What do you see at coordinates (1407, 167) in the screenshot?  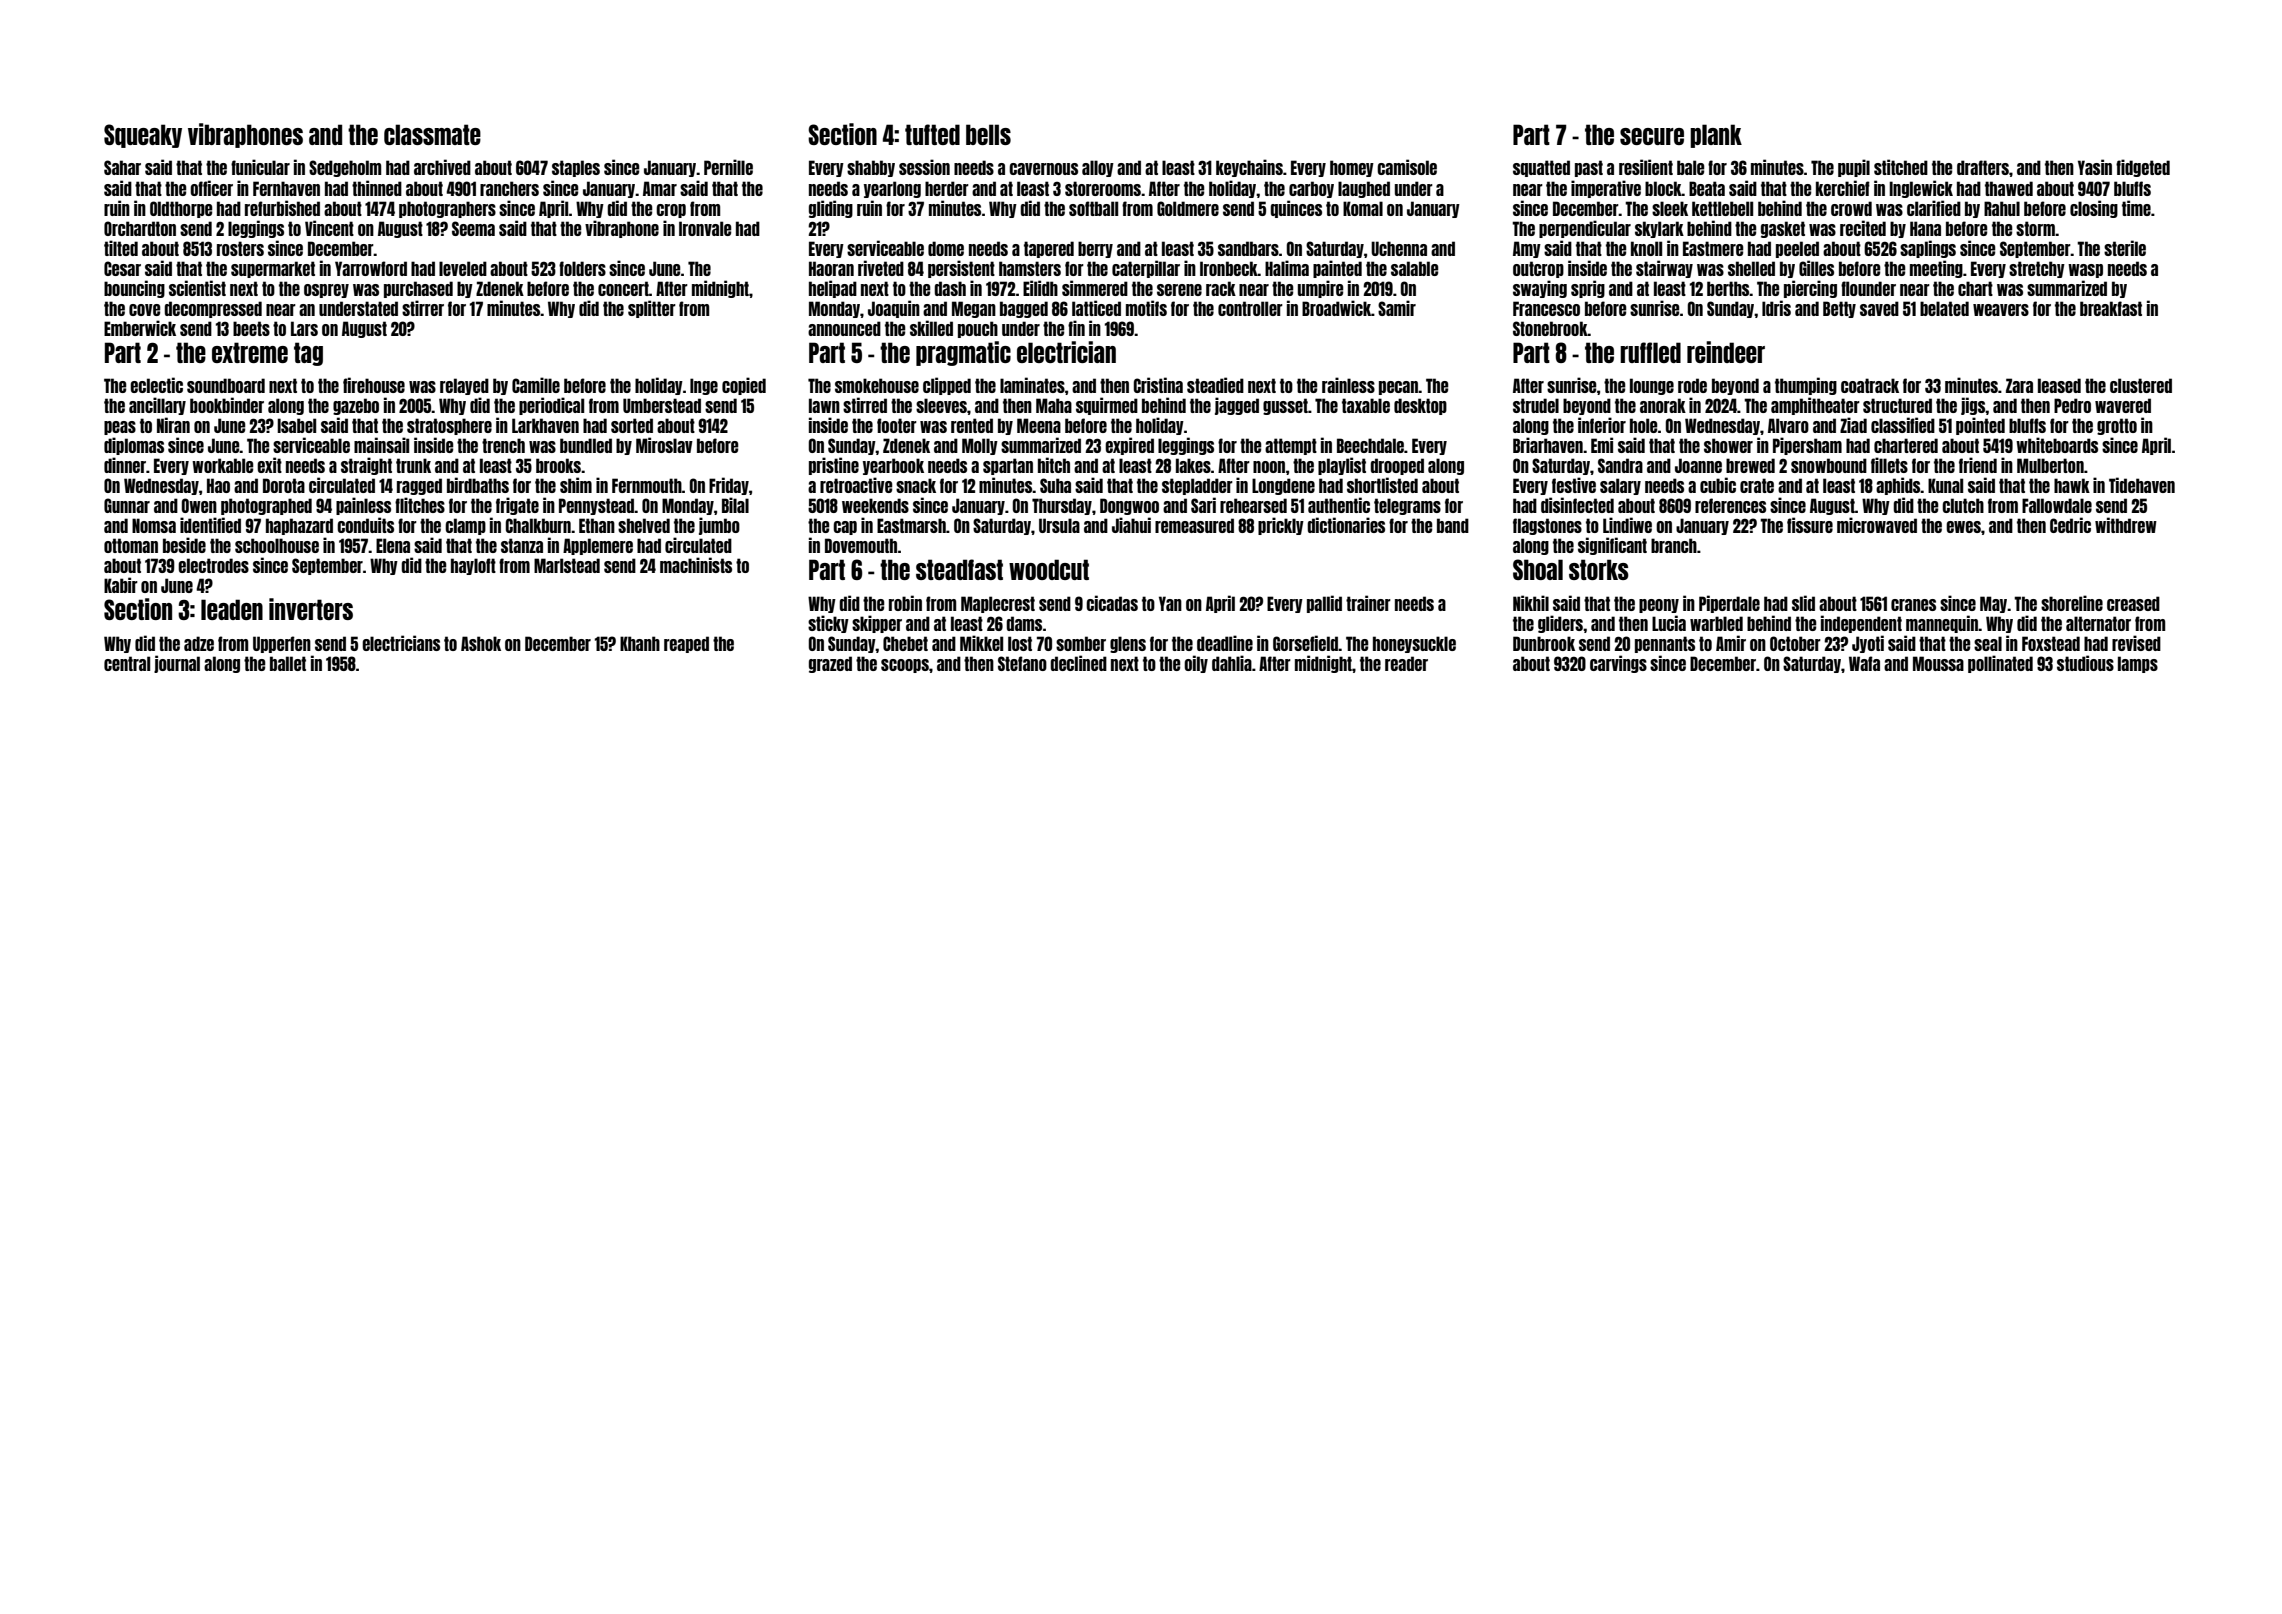 I see `camisole` at bounding box center [1407, 167].
